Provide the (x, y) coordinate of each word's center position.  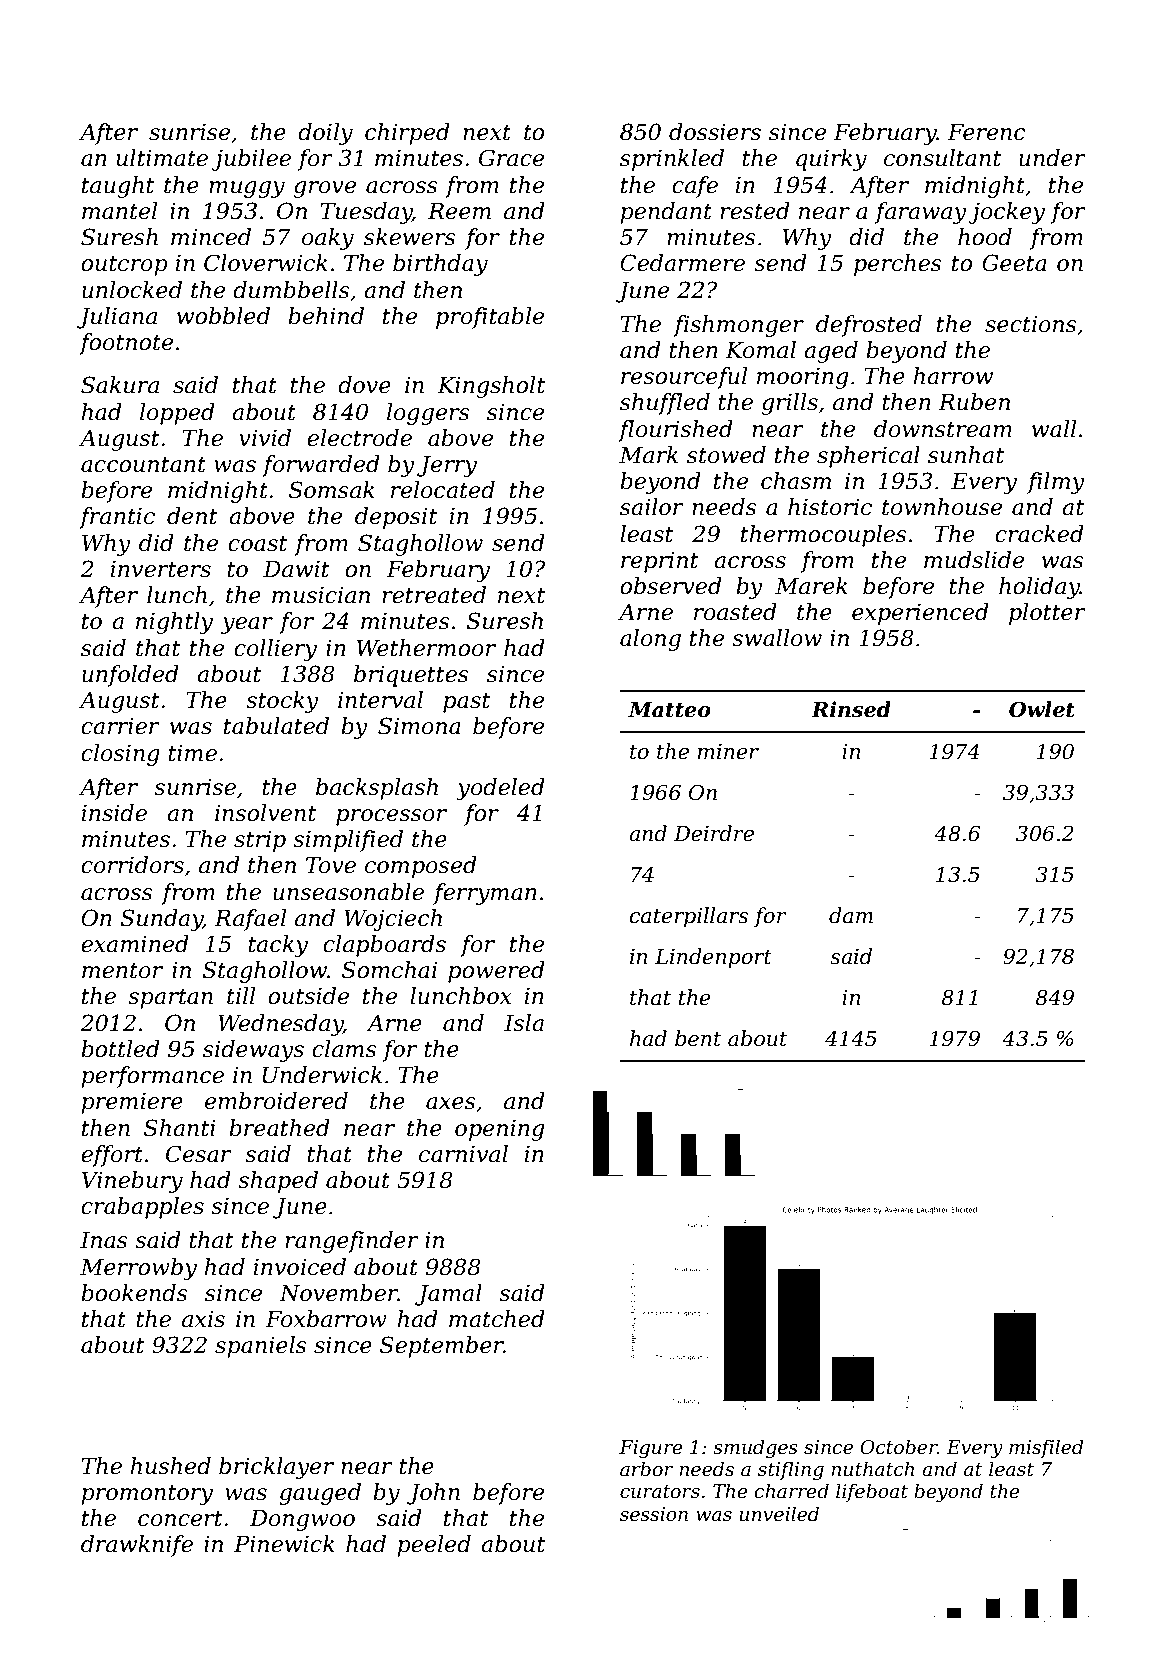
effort (112, 1156)
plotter (1047, 614)
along (650, 640)
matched (497, 1319)
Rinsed (851, 709)
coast (257, 544)
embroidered (276, 1101)
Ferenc (986, 132)
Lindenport (713, 958)
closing (120, 755)
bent (698, 1038)
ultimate (162, 158)
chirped (407, 134)
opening (499, 1130)
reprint (660, 562)
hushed (170, 1466)
